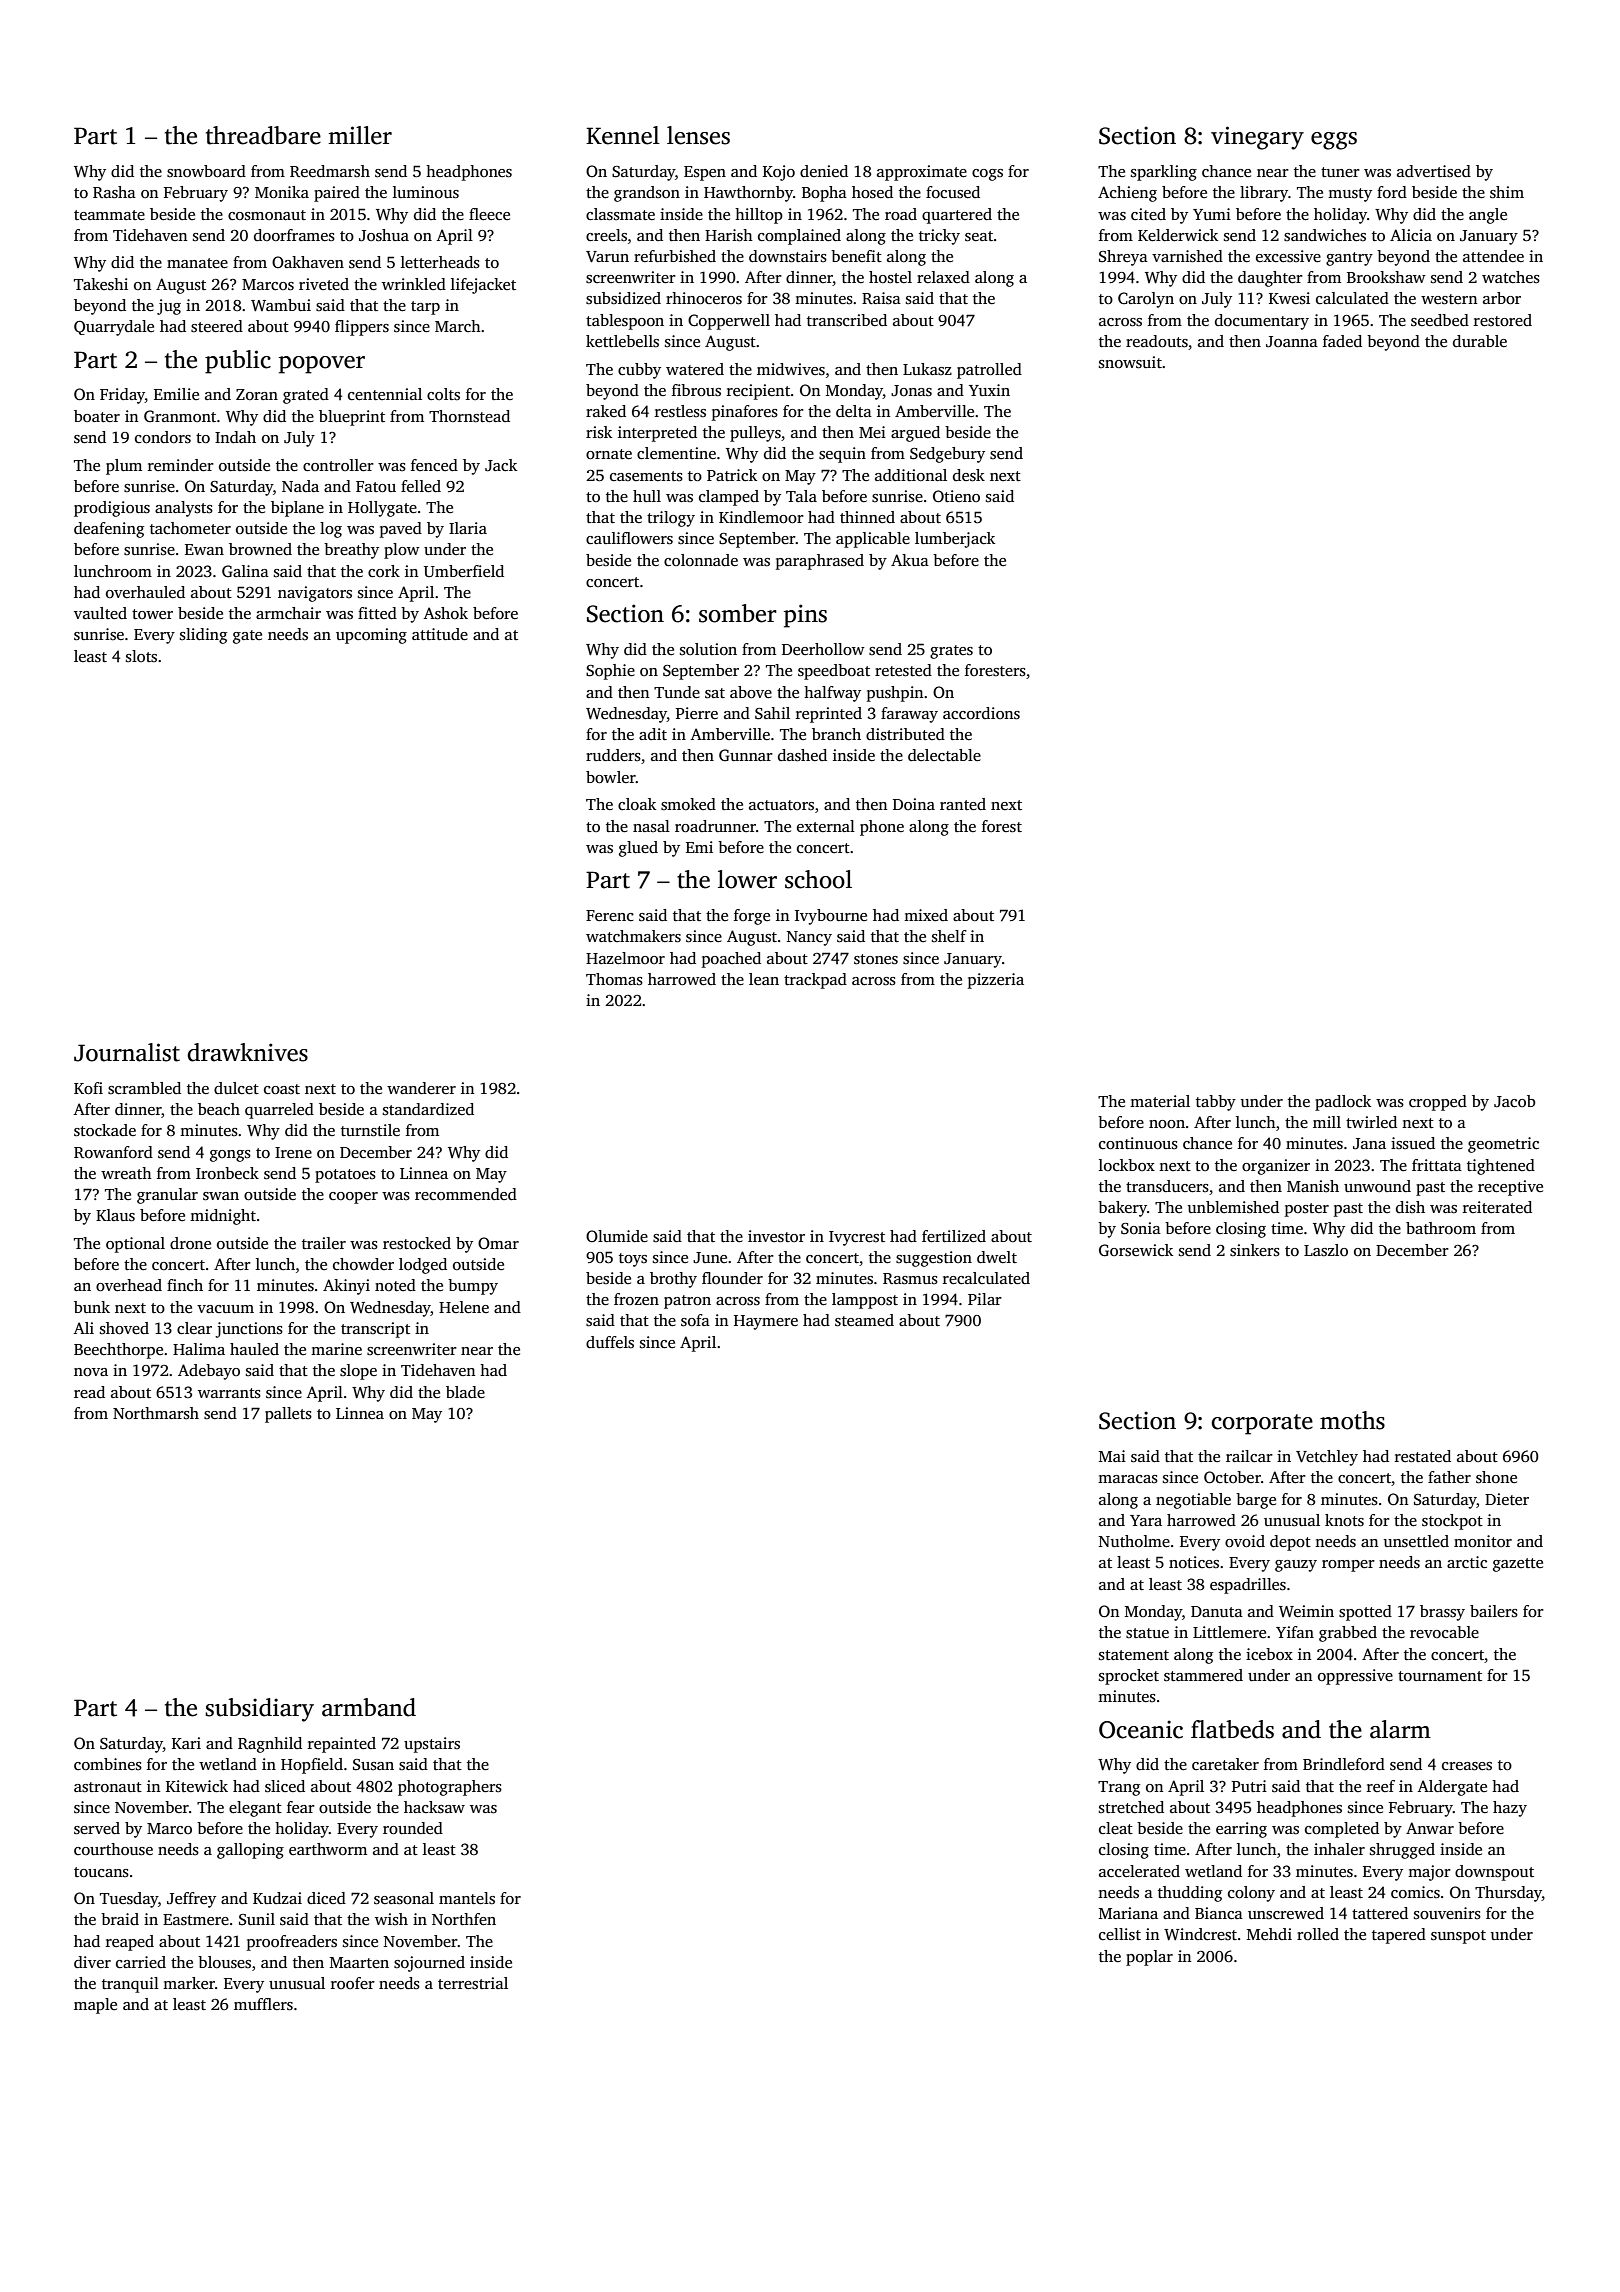 The image size is (1620, 2292). Describe the element at coordinates (263, 2004) in the image. I see `mufflers` at that location.
